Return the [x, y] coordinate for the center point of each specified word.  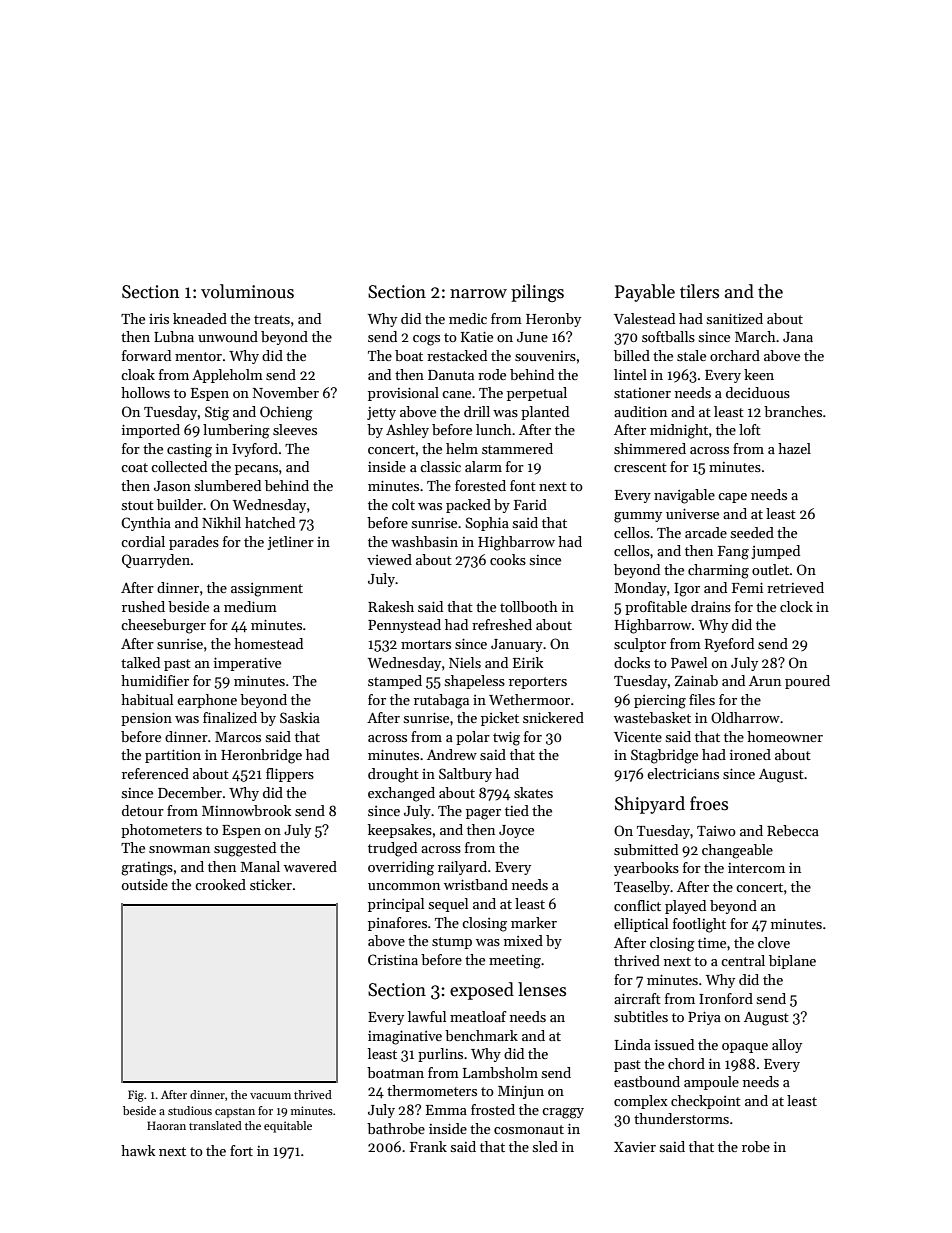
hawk [138, 1150]
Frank [428, 1146]
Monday [641, 589]
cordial [143, 541]
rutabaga [441, 701]
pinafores [397, 924]
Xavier [635, 1147]
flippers [290, 775]
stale [691, 355]
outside [145, 884]
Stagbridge [664, 756]
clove [774, 942]
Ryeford [729, 645]
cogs [426, 340]
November [286, 392]
